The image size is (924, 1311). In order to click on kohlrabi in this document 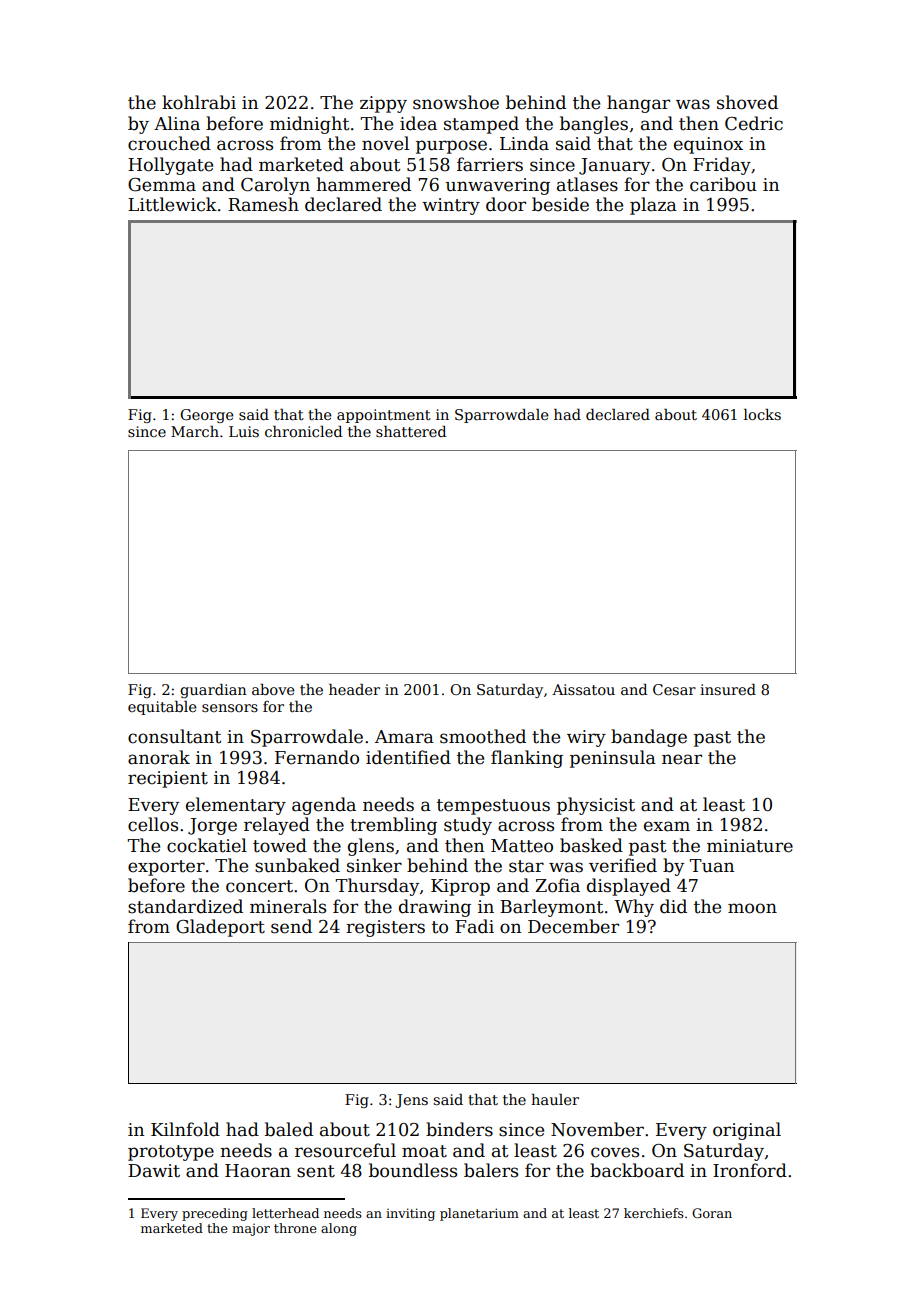, I will do `click(199, 102)`.
